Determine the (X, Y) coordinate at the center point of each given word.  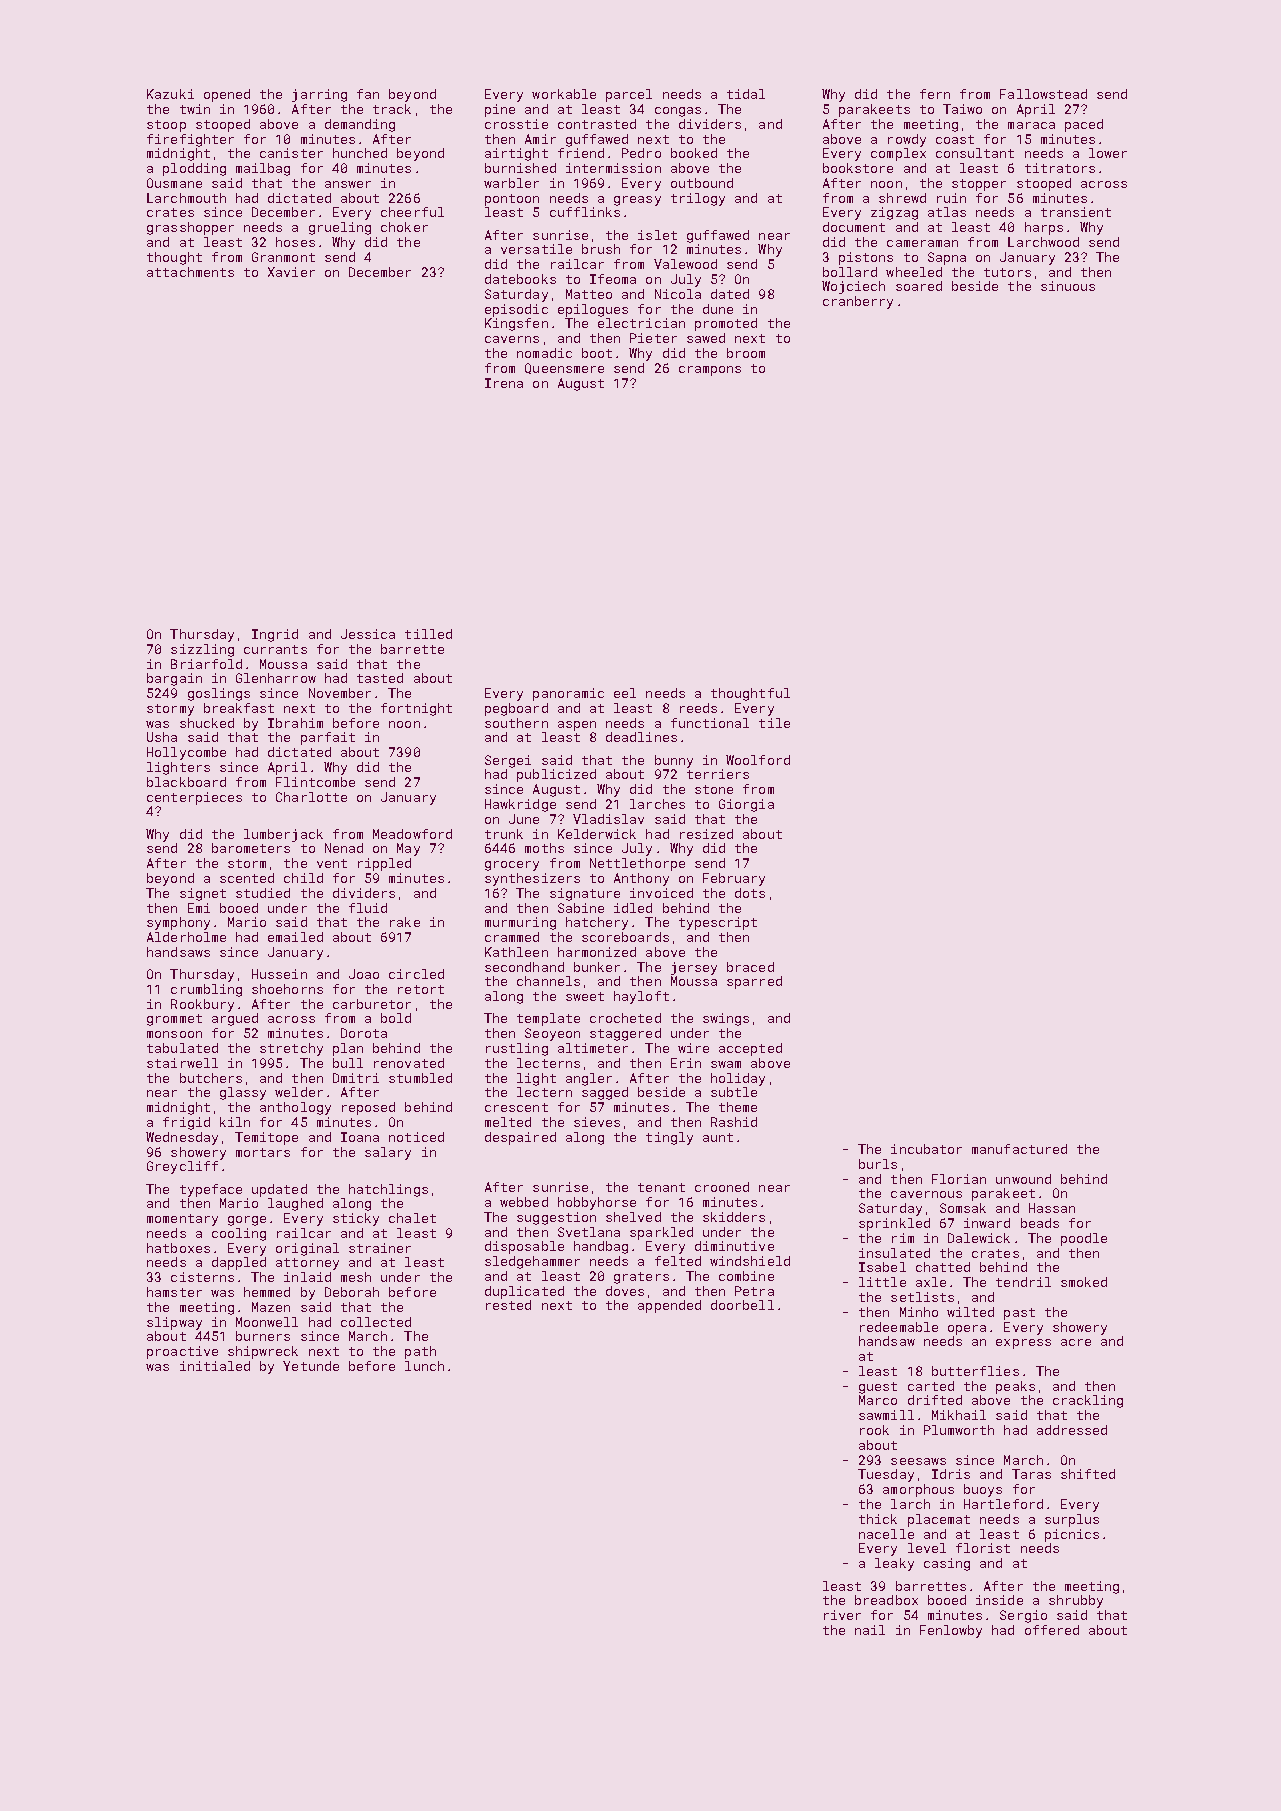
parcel (629, 95)
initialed (215, 1366)
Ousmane (174, 183)
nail (870, 1630)
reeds (698, 708)
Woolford (758, 760)
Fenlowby (951, 1631)
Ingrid (275, 635)
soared (919, 286)
